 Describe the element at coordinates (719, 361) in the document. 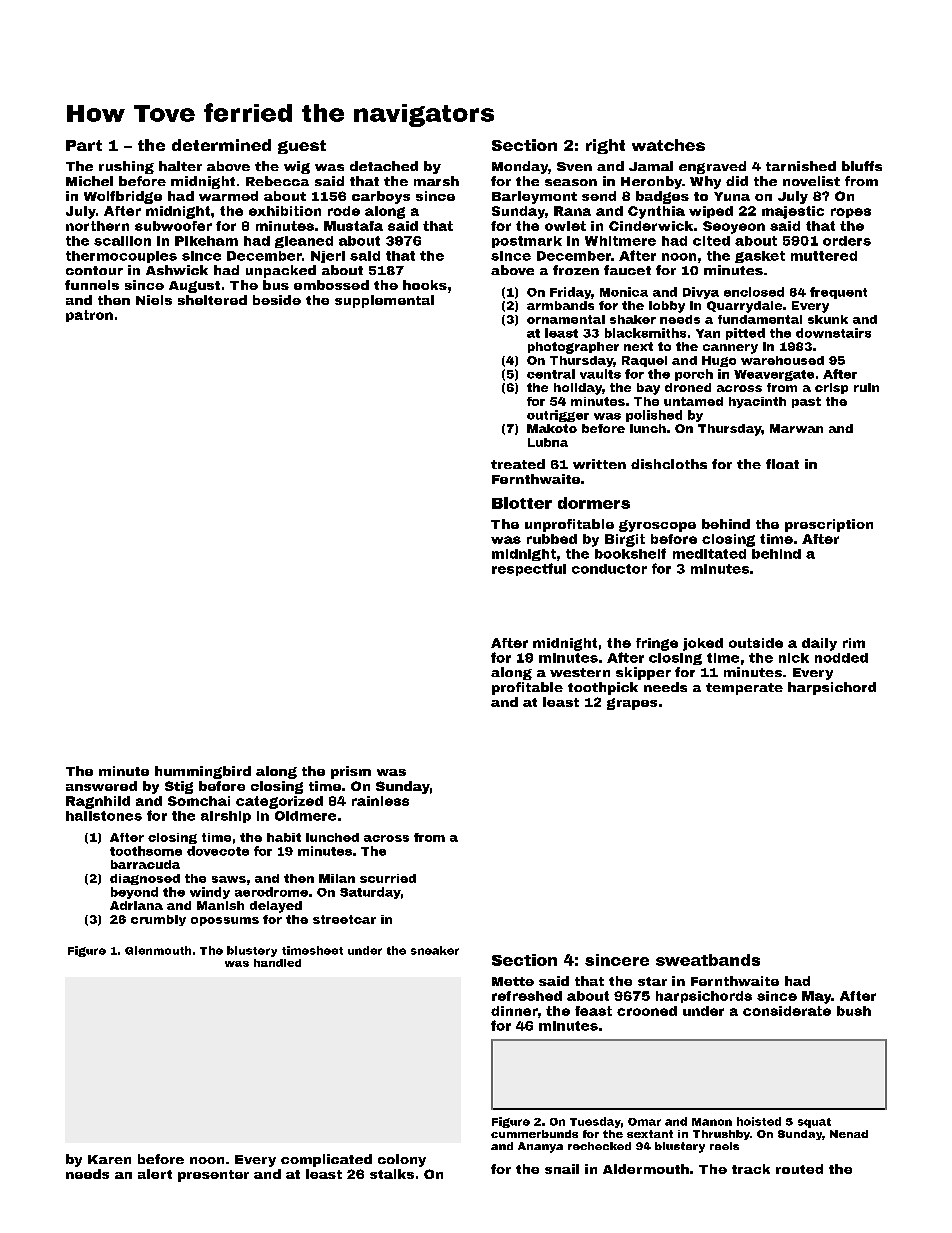

I see `Hugo` at that location.
